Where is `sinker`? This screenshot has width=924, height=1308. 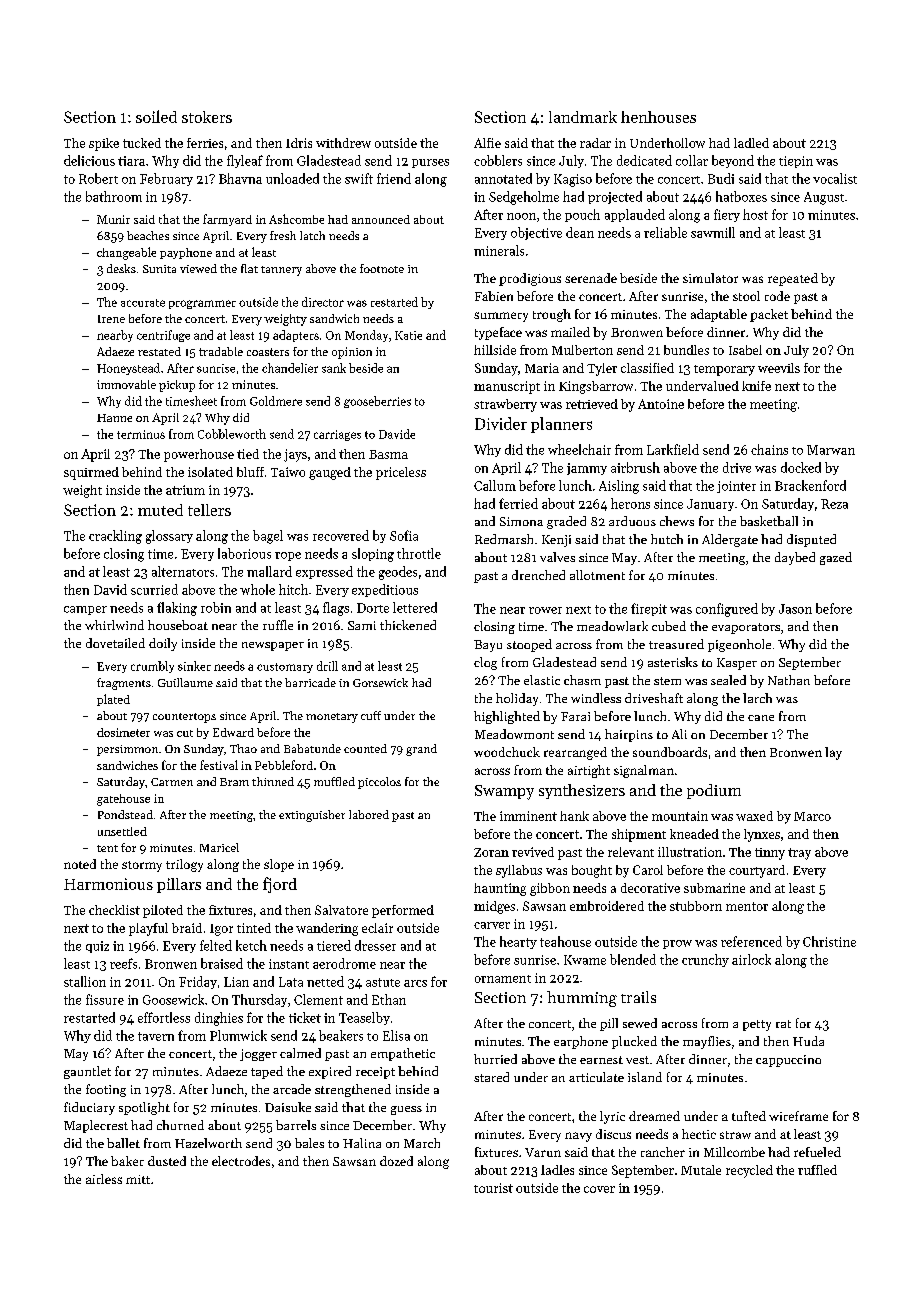 sinker is located at coordinates (194, 666).
